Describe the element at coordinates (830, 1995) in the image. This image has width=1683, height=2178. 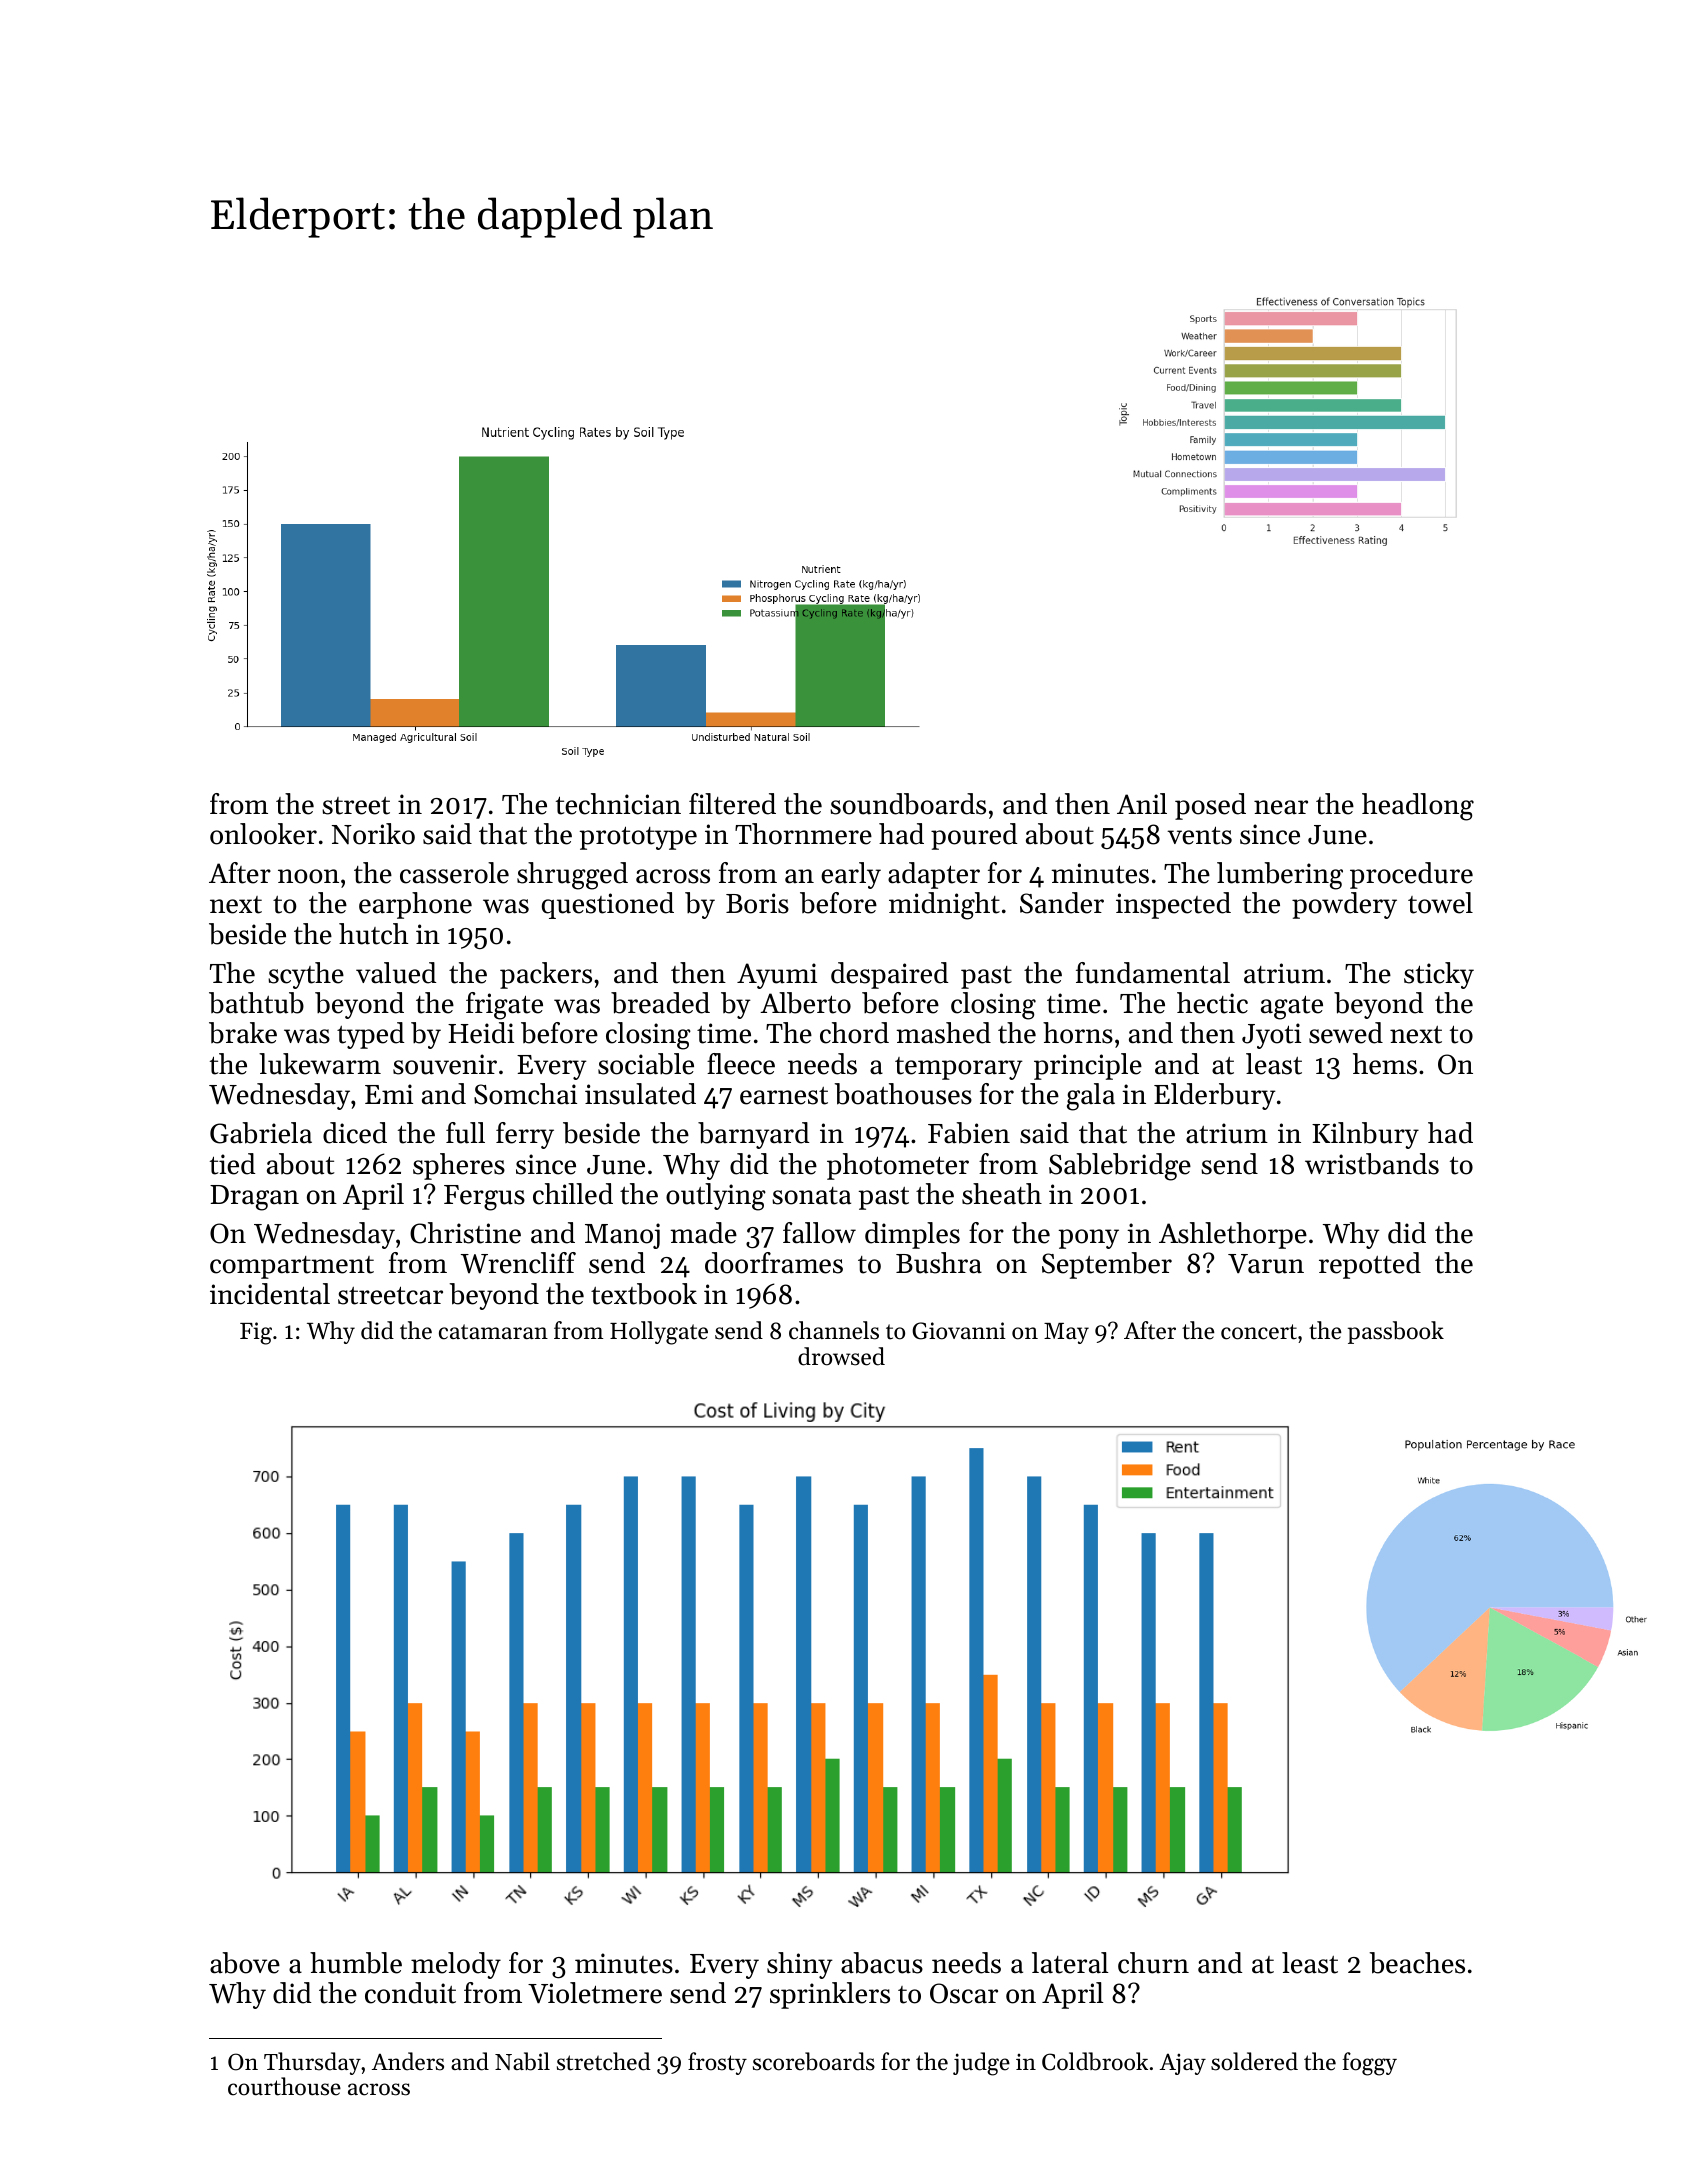
I see `sprinklers` at that location.
